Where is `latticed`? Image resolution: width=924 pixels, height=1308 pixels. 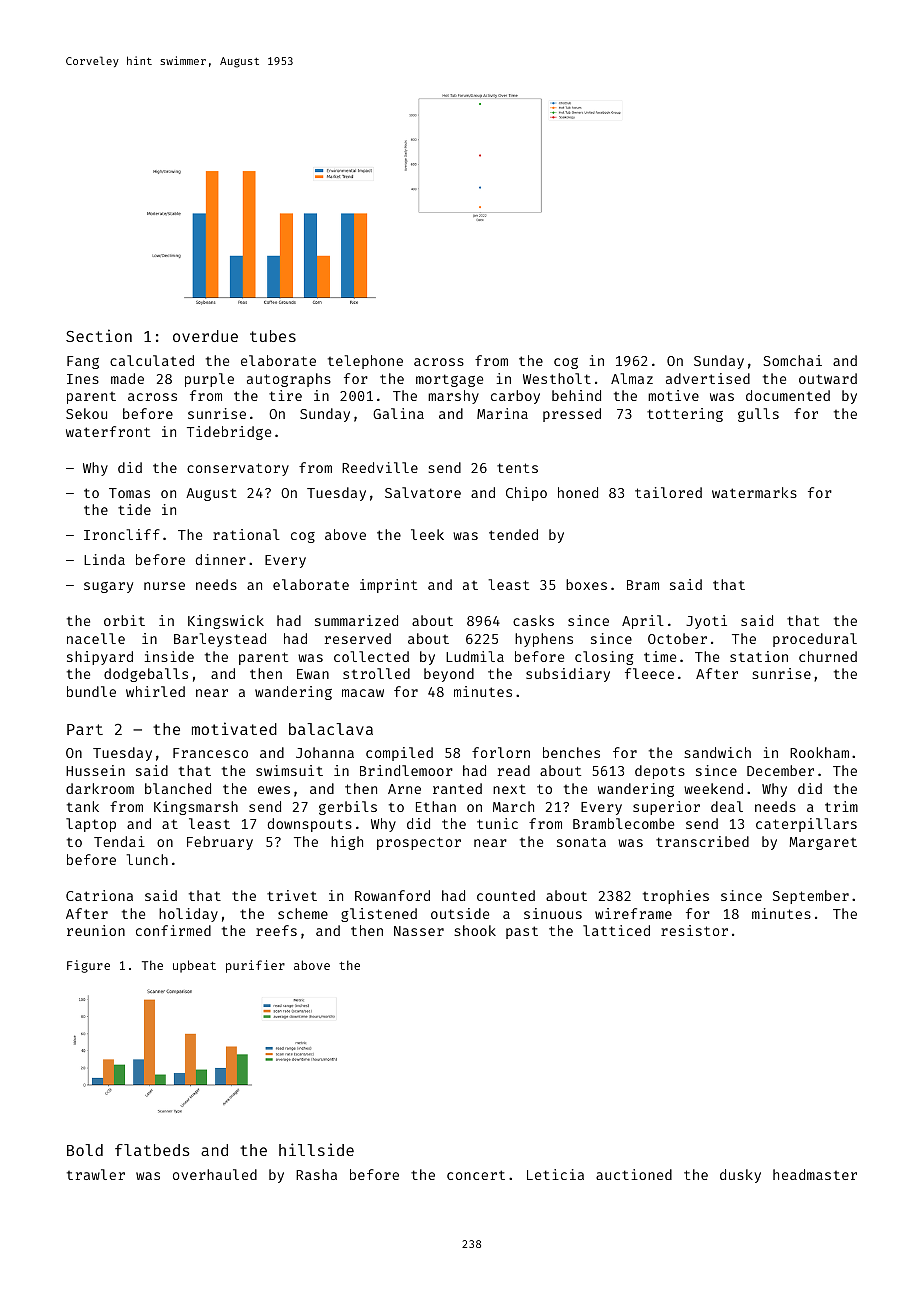 latticed is located at coordinates (616, 930).
